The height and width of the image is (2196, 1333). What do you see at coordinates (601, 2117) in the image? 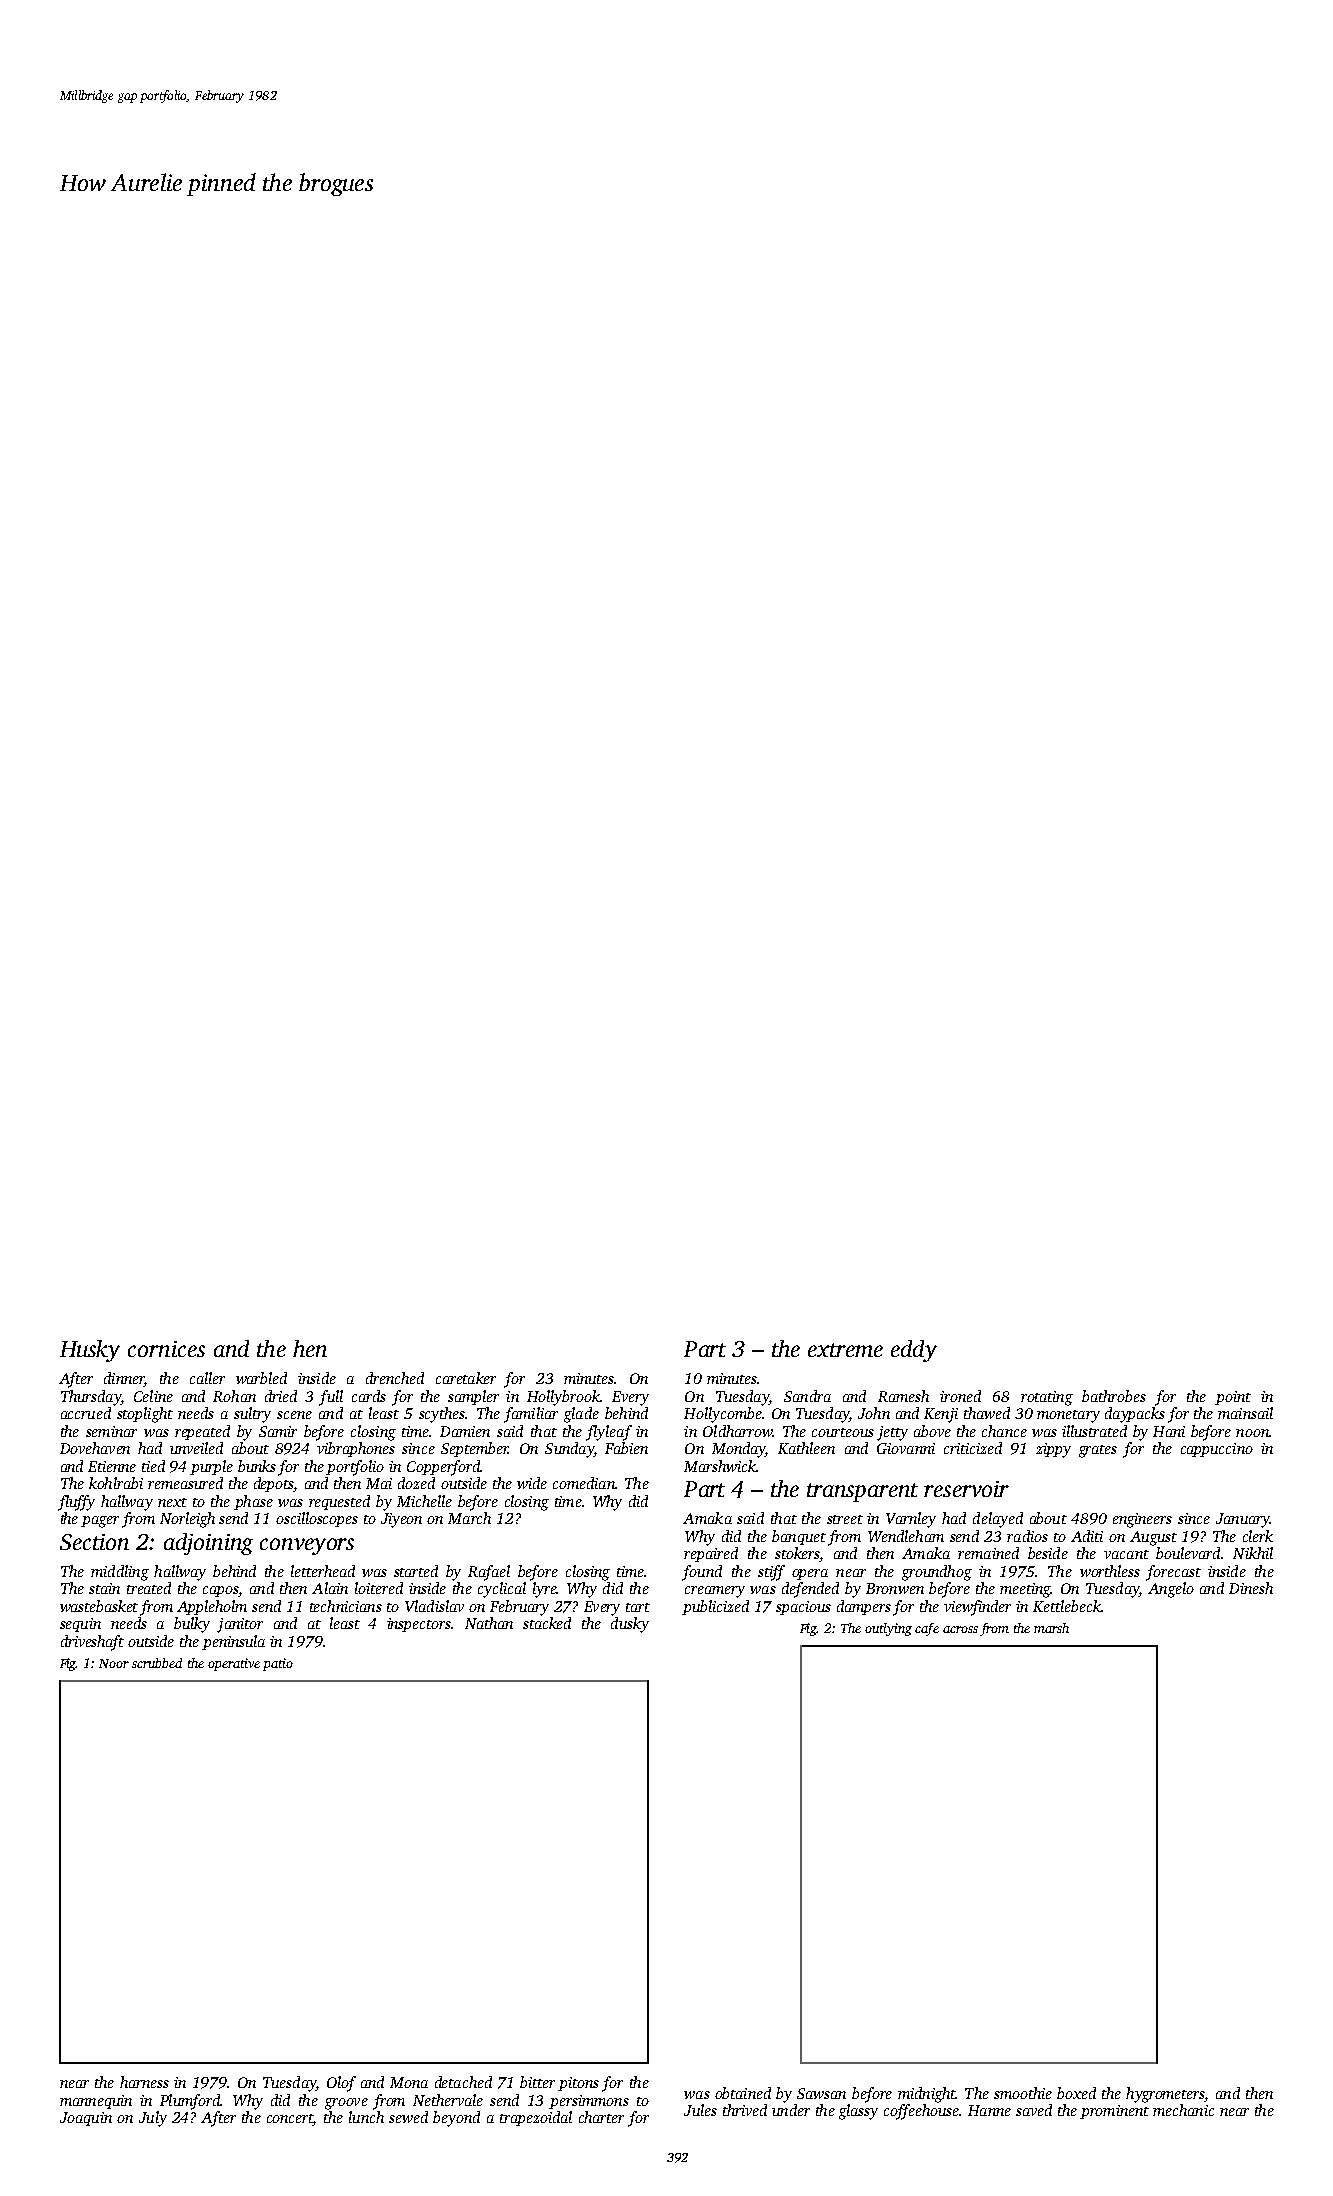
I see `charter` at bounding box center [601, 2117].
